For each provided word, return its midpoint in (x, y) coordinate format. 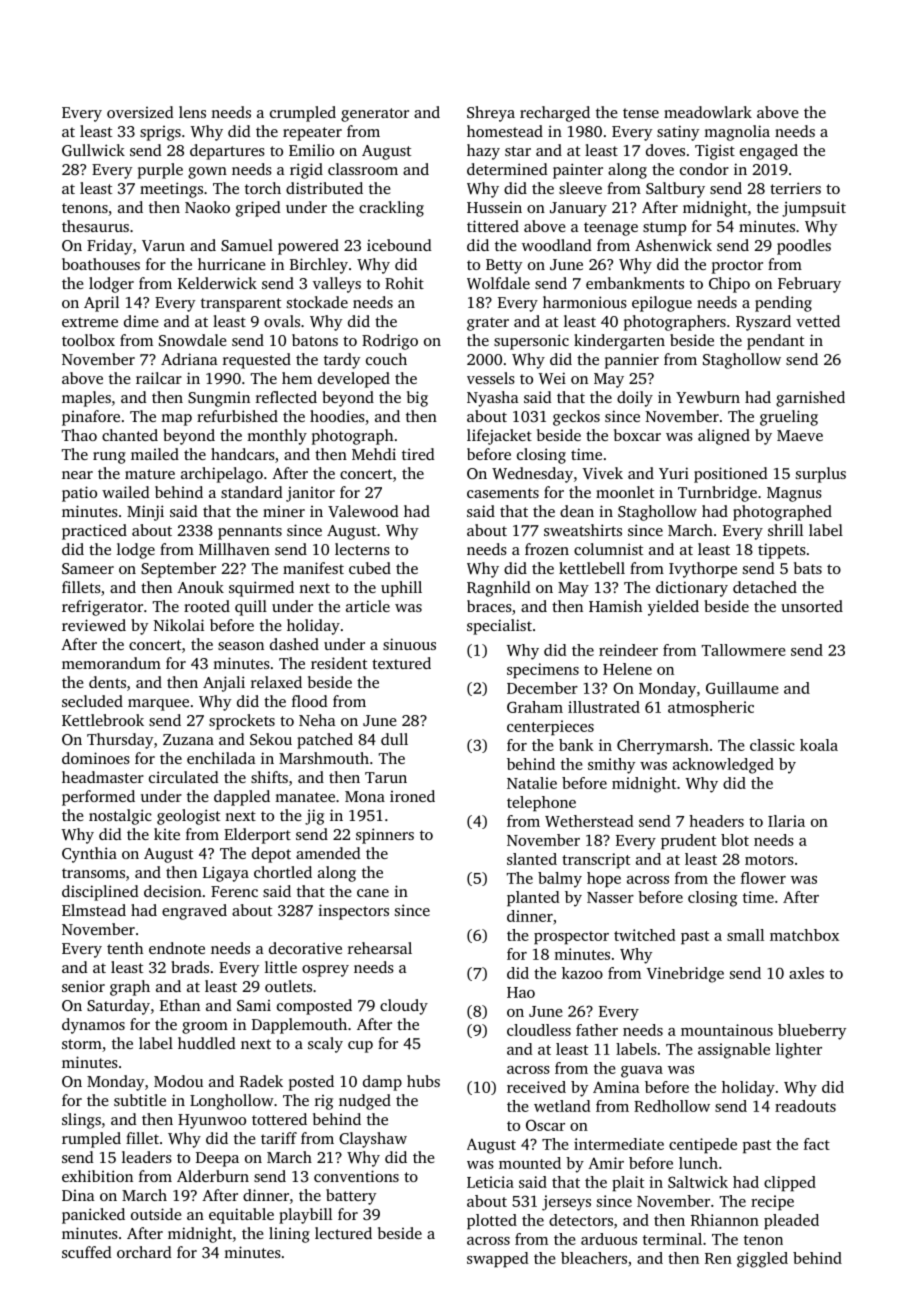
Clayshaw (373, 1140)
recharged (555, 114)
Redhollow (672, 1106)
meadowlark (708, 112)
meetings (171, 190)
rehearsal (380, 948)
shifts (269, 777)
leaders (147, 1157)
